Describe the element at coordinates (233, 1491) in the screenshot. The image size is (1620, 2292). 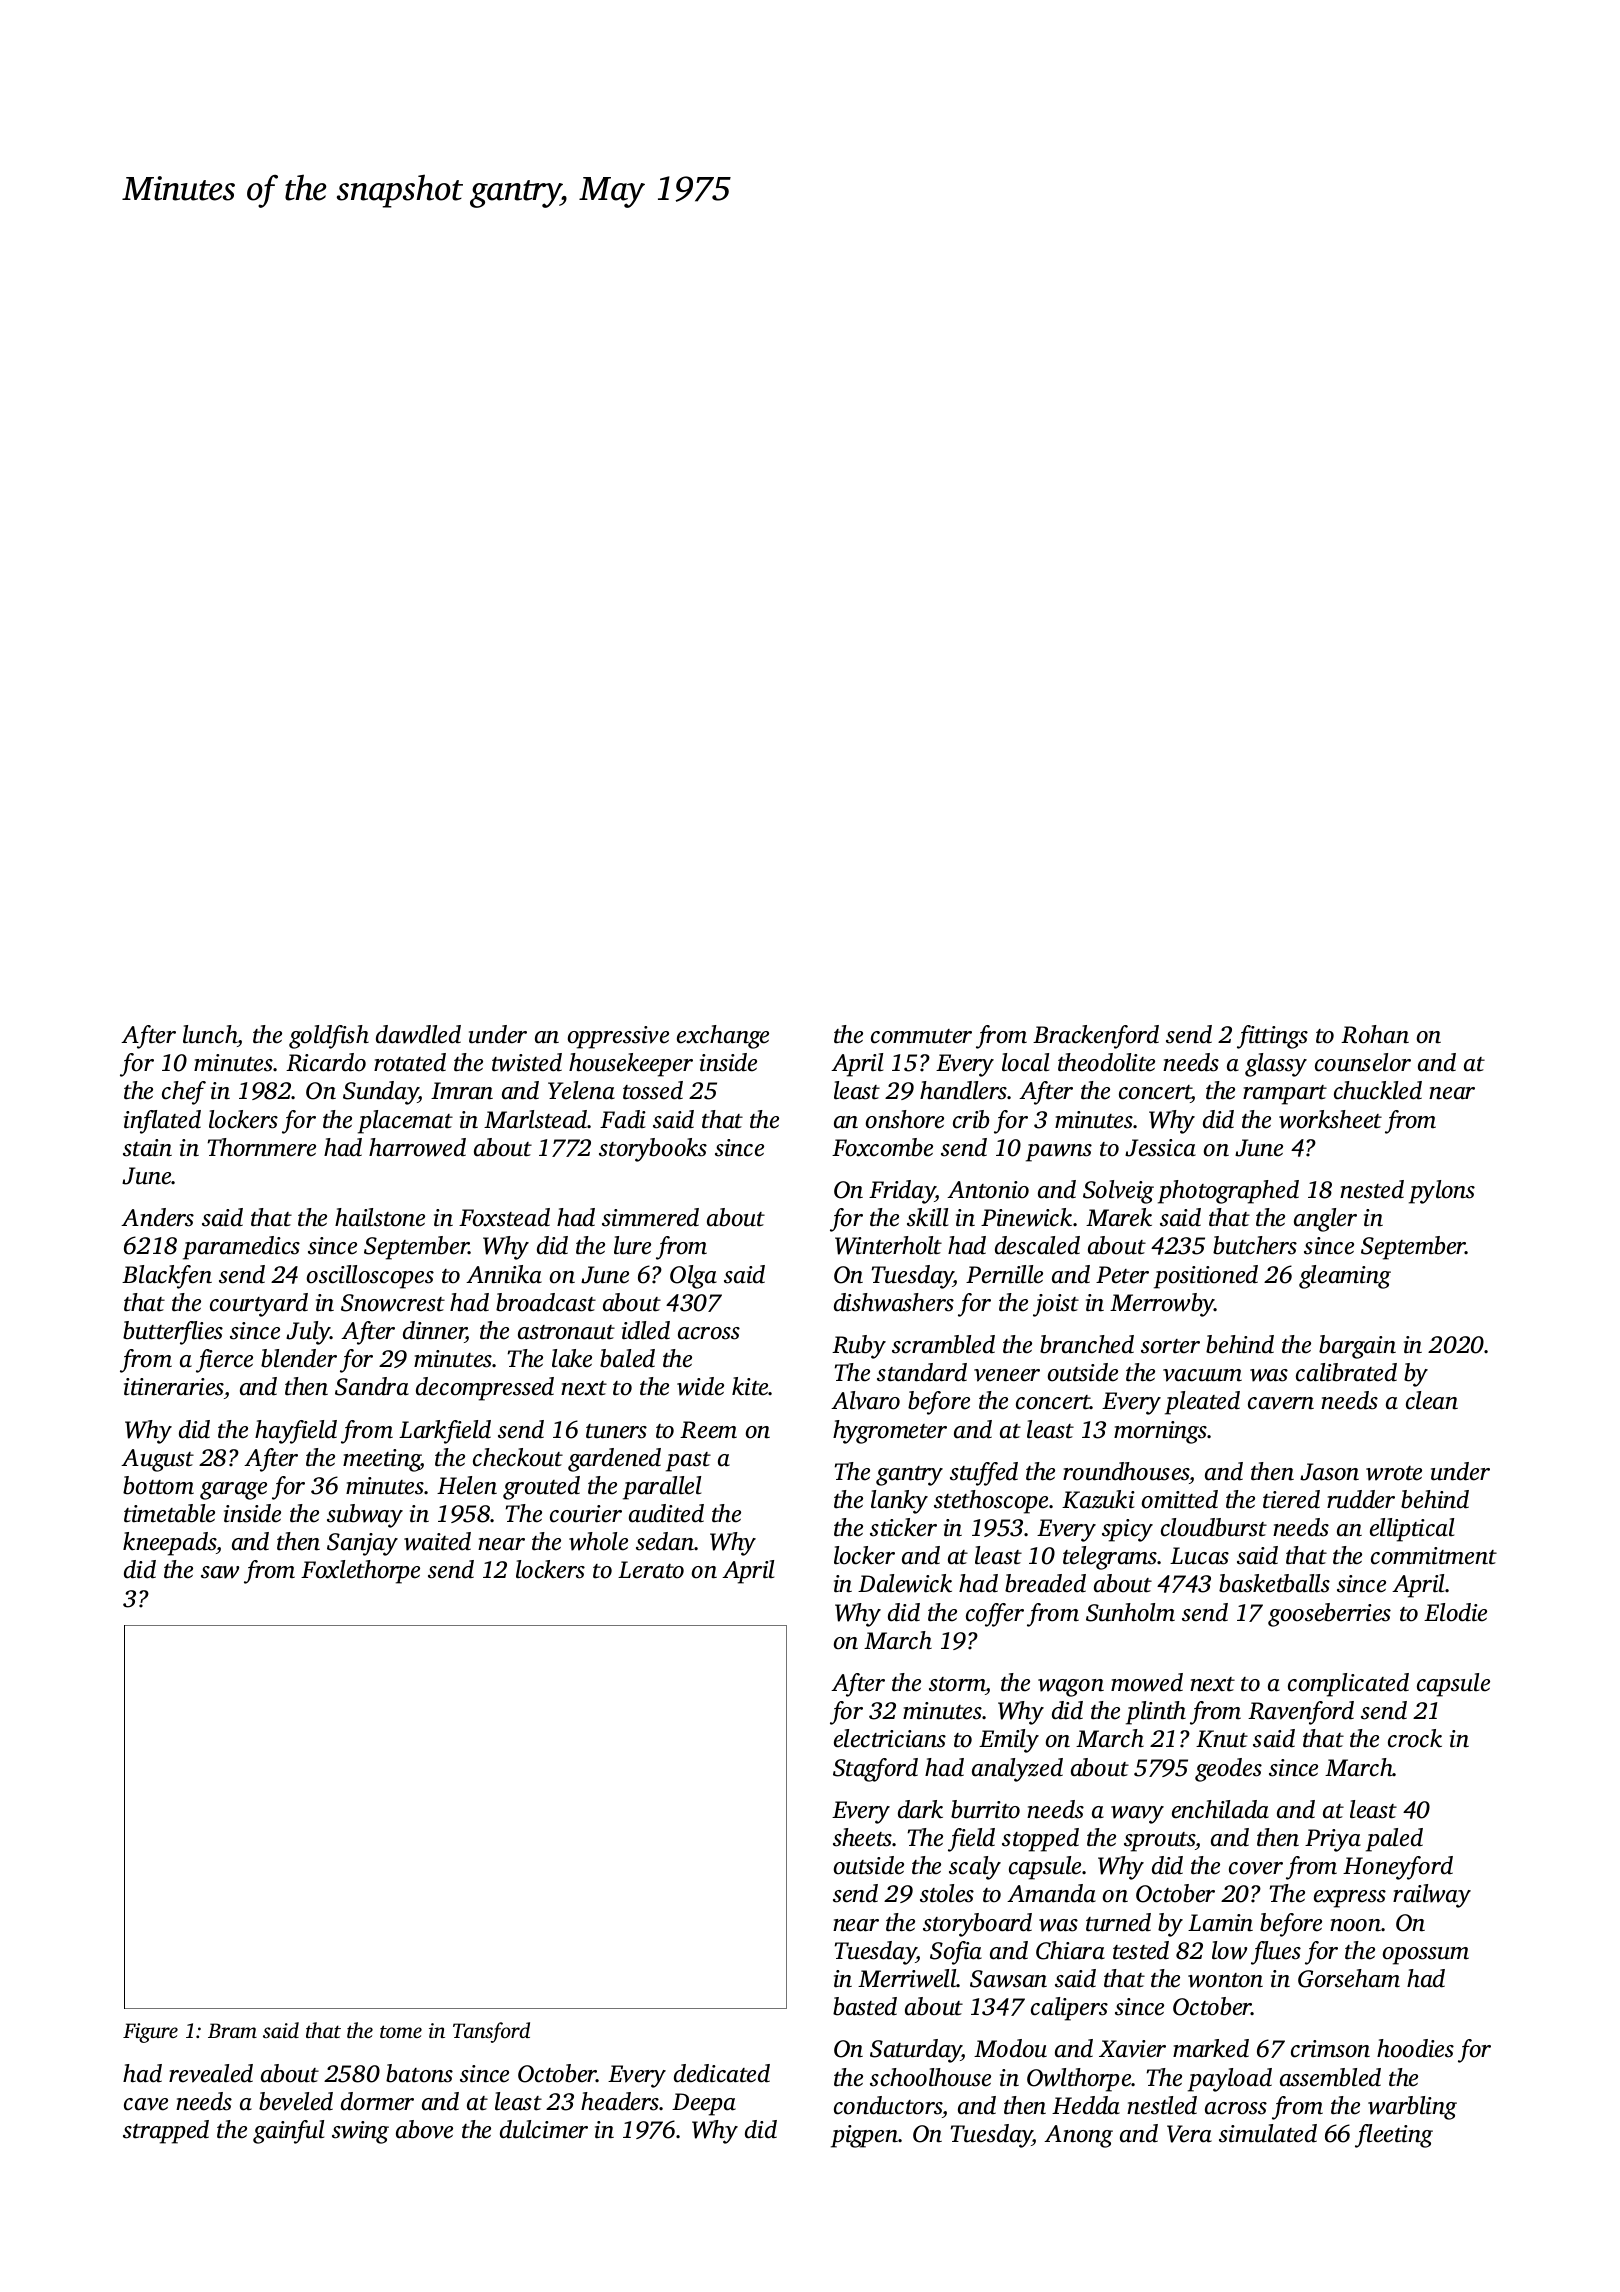
I see `garage` at that location.
